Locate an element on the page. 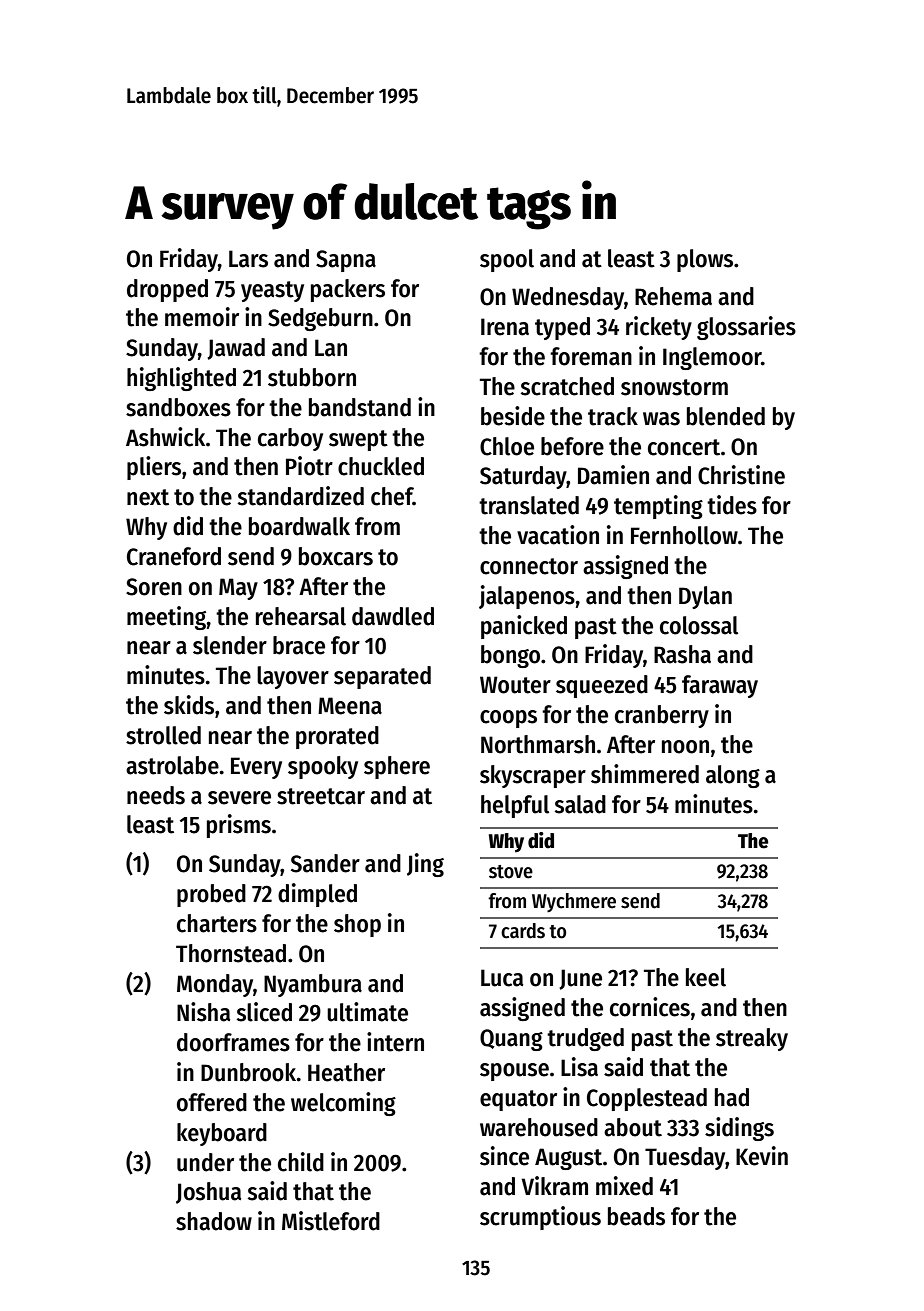 The image size is (924, 1311). along is located at coordinates (733, 776).
